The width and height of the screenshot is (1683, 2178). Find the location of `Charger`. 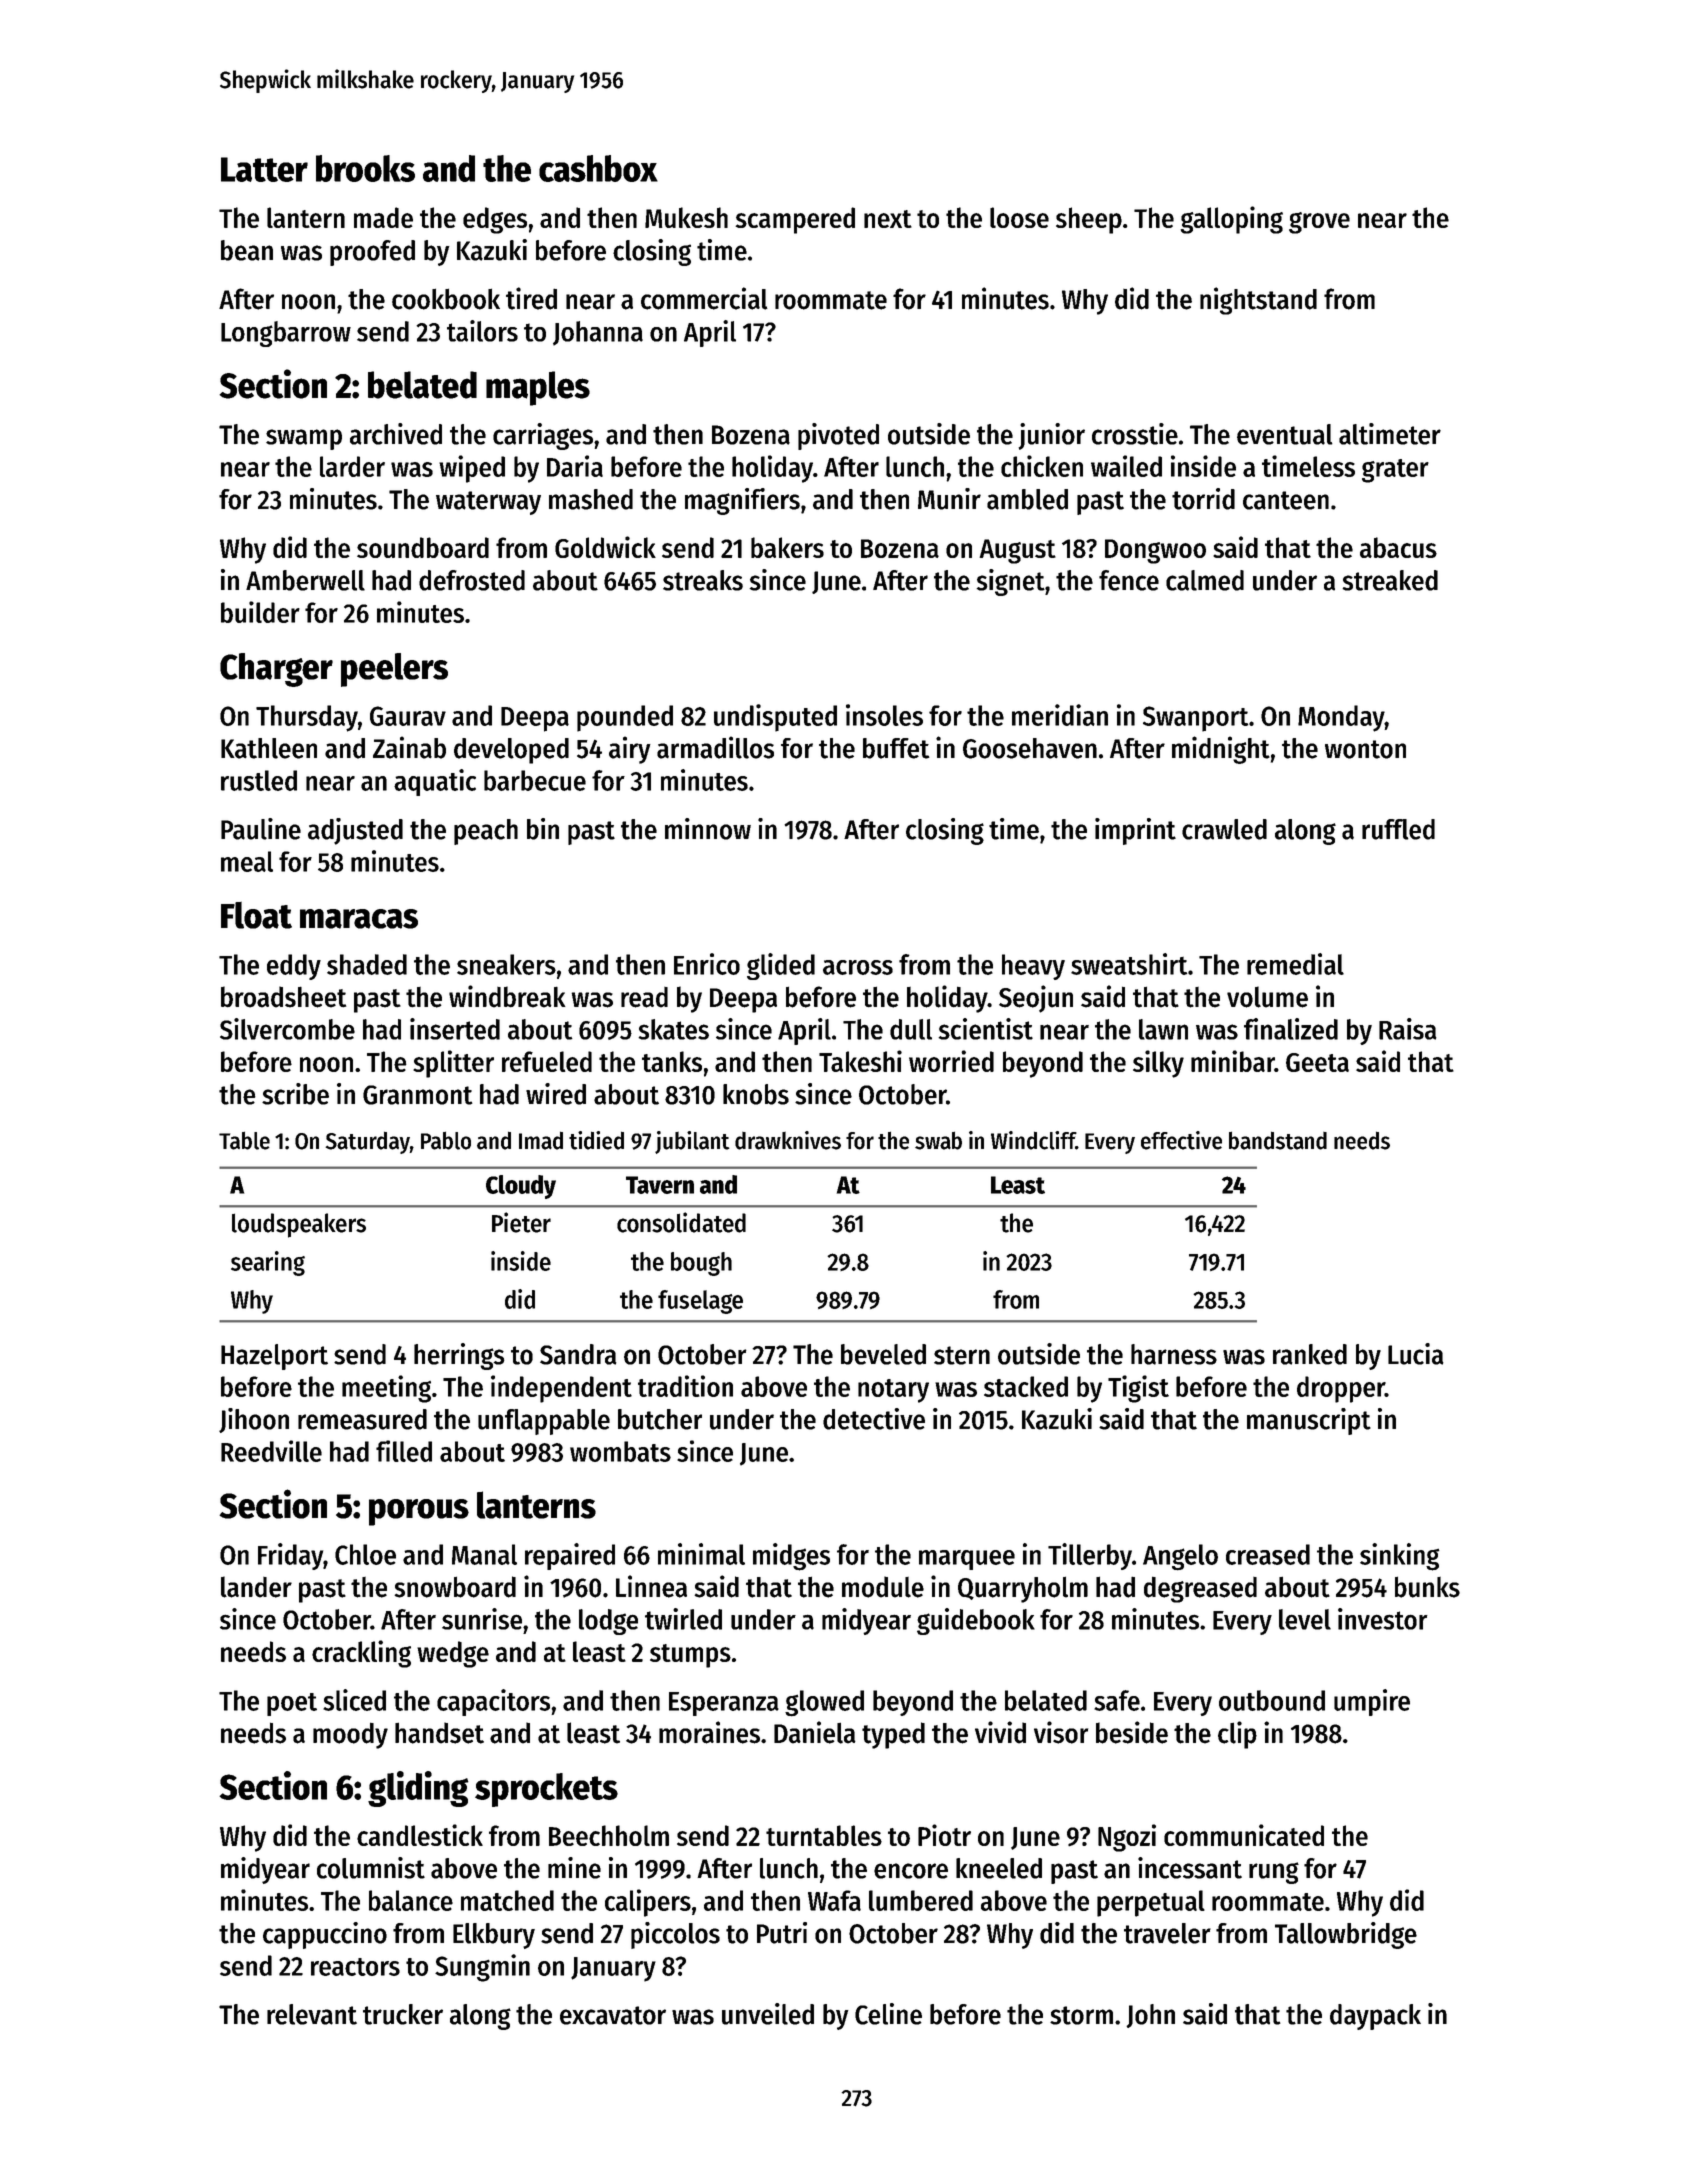

Charger is located at coordinates (276, 670).
